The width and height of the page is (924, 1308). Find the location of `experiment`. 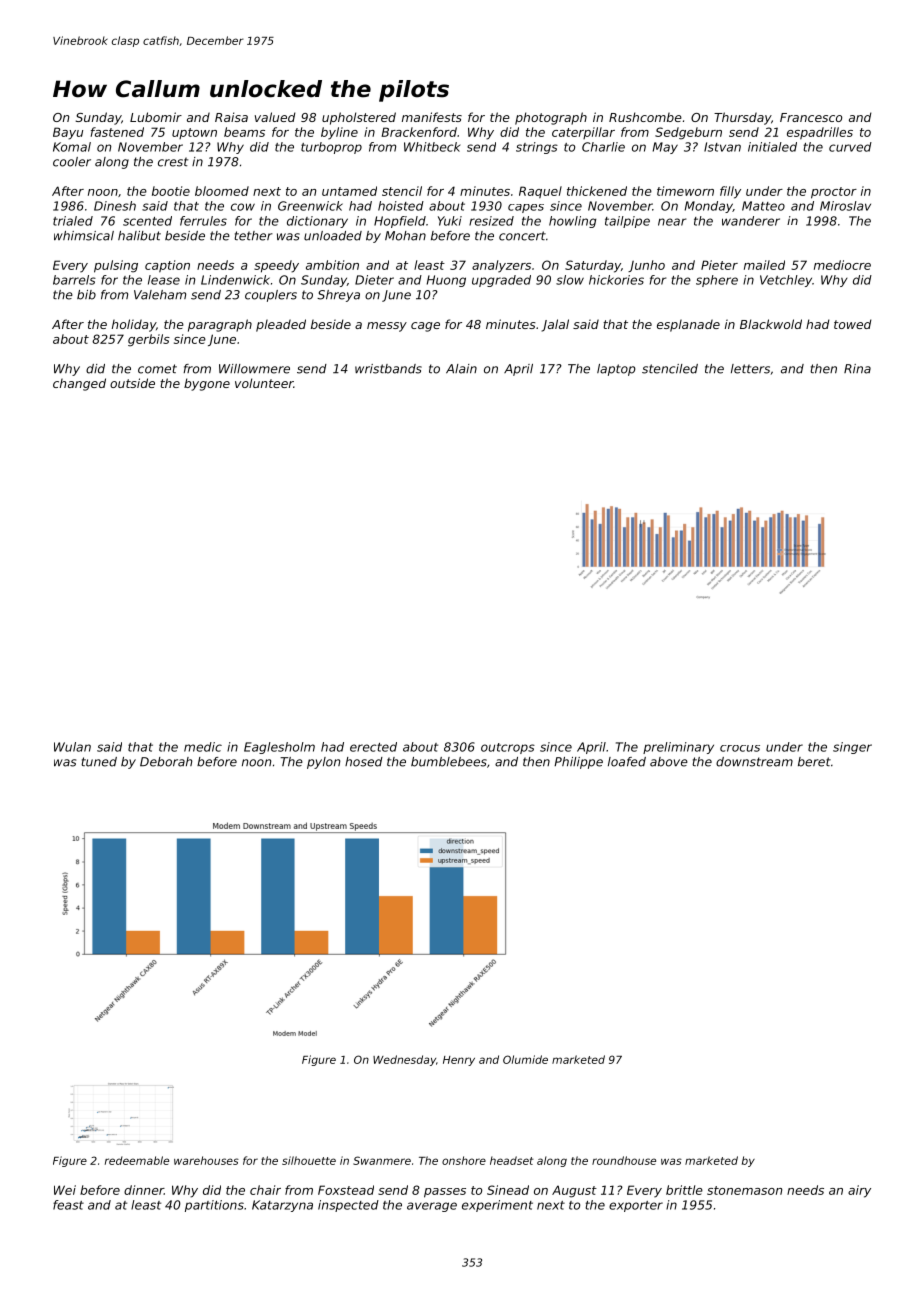

experiment is located at coordinates (497, 1206).
